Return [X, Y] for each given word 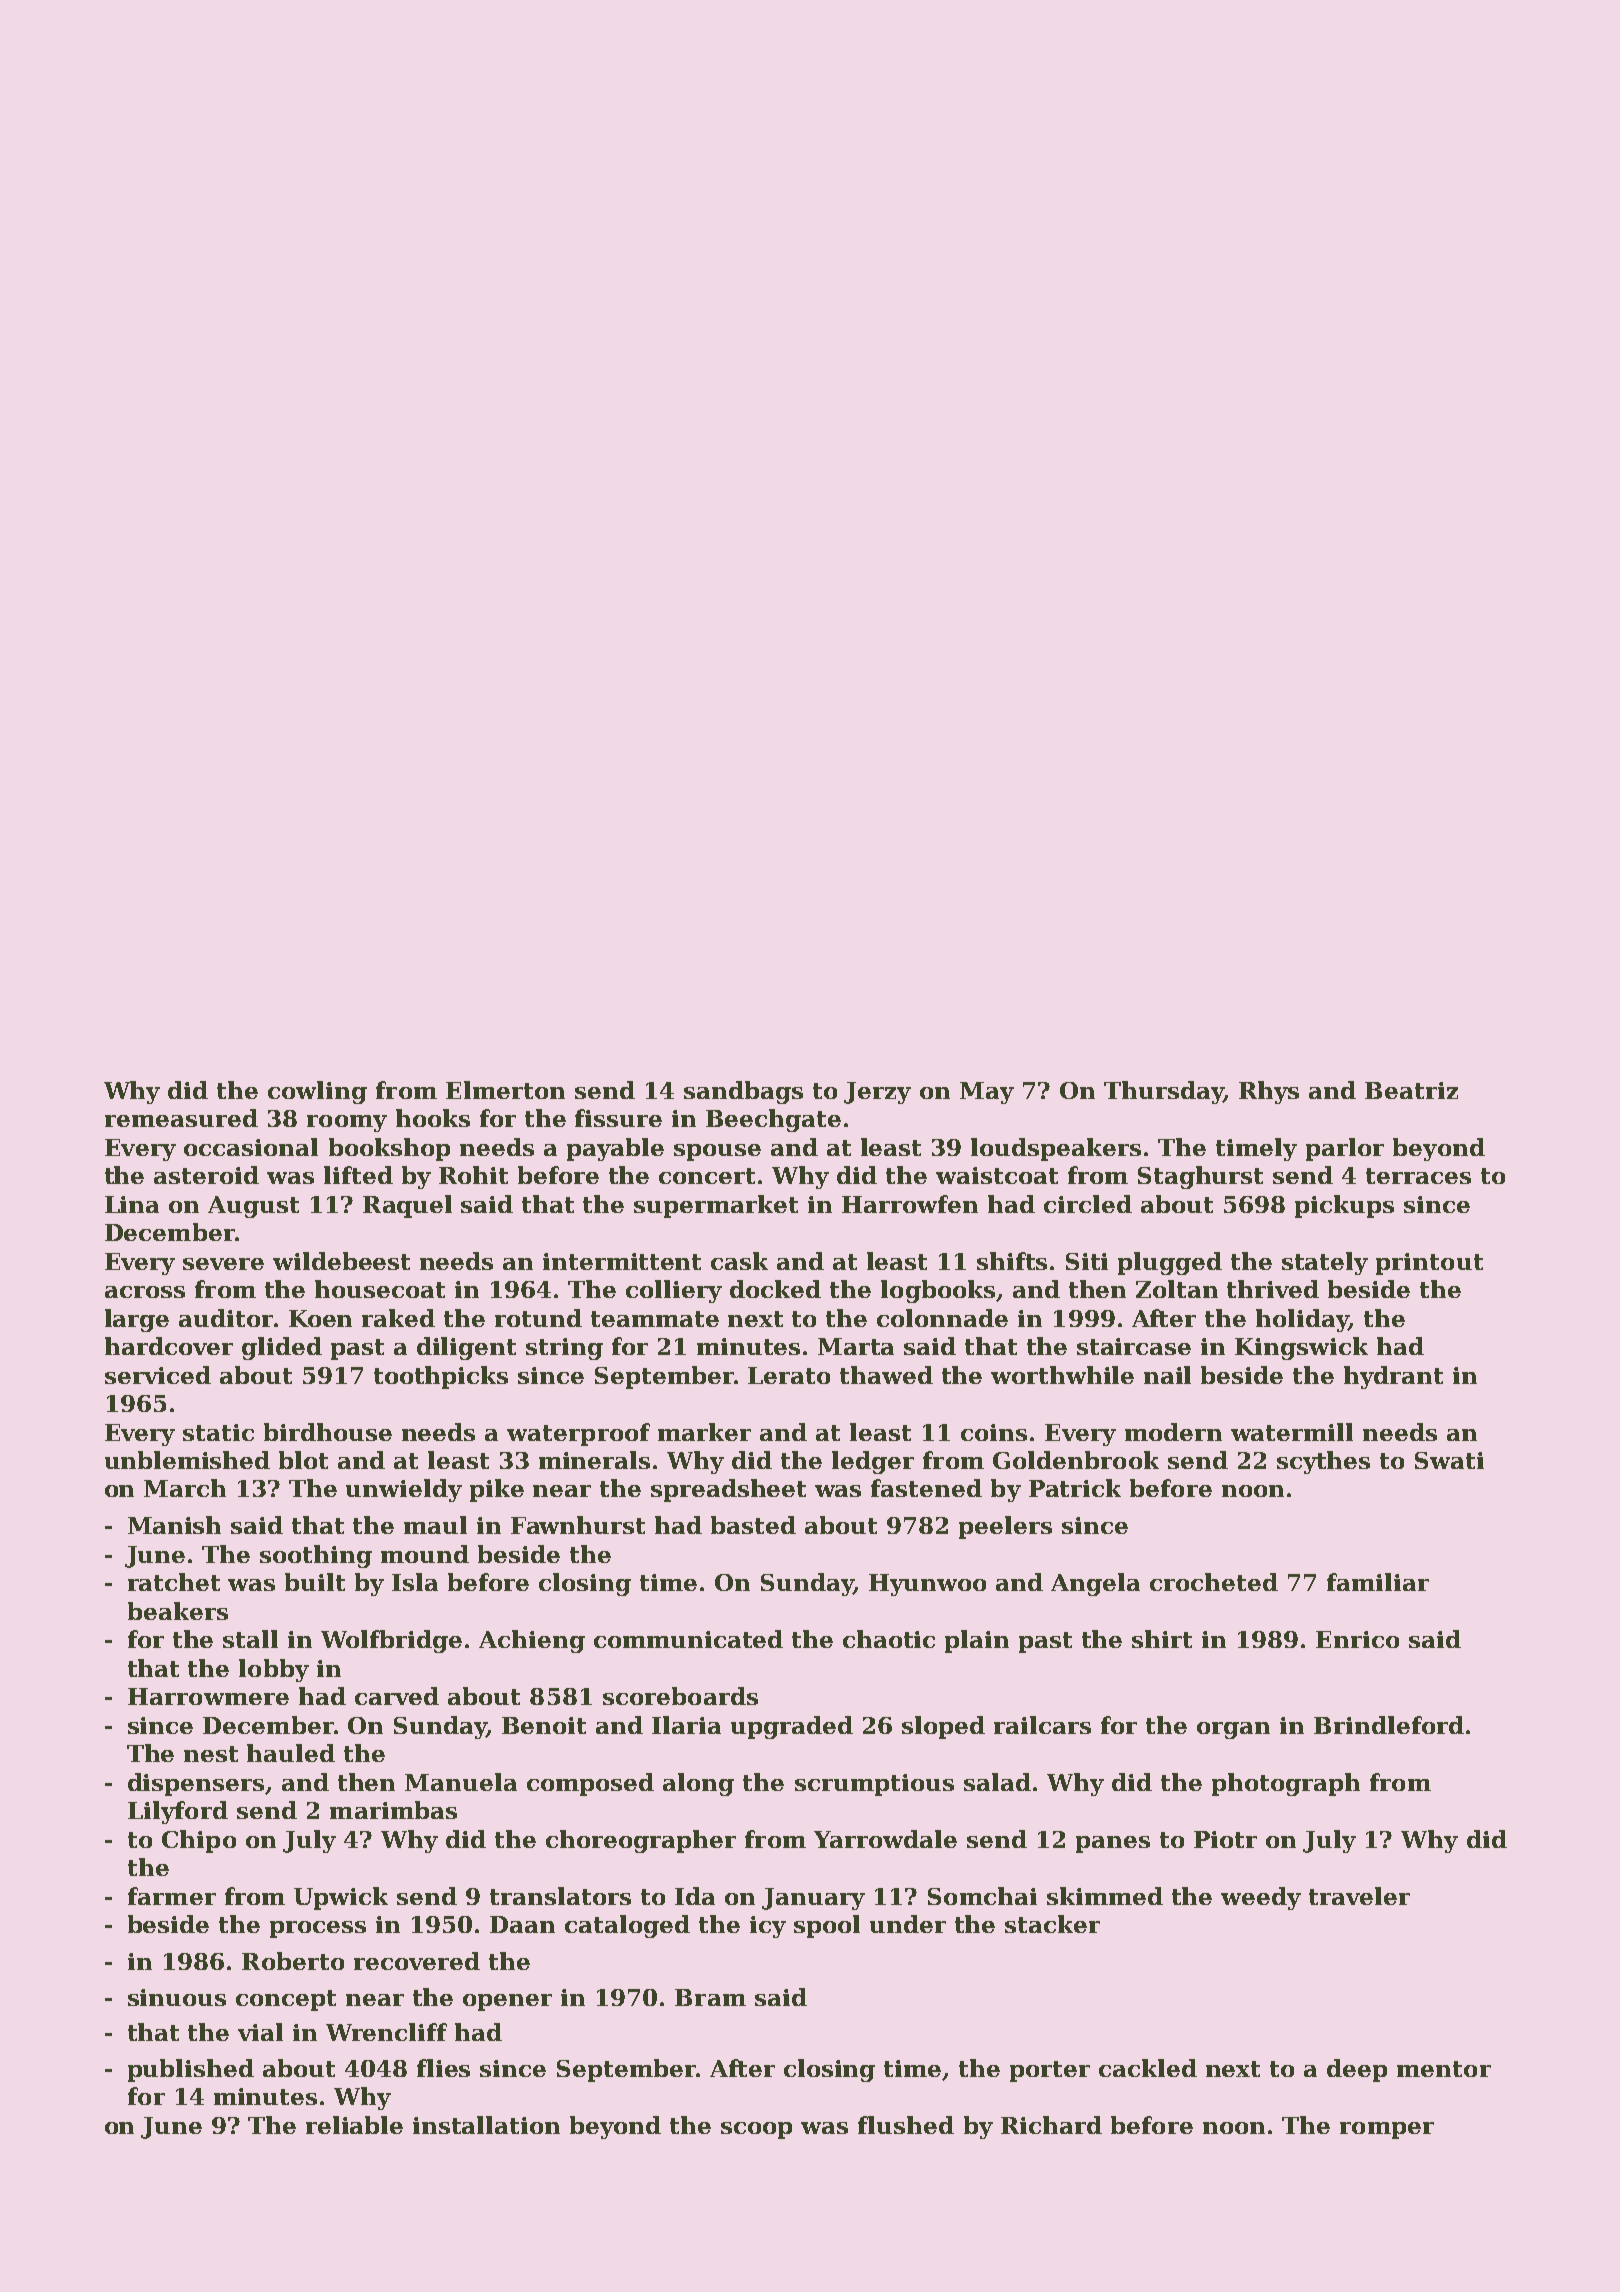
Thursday [1164, 1092]
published [191, 2070]
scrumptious [874, 1785]
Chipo [199, 1841]
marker [704, 1432]
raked [398, 1318]
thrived [1273, 1289]
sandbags [743, 1092]
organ [1233, 1730]
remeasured [181, 1118]
